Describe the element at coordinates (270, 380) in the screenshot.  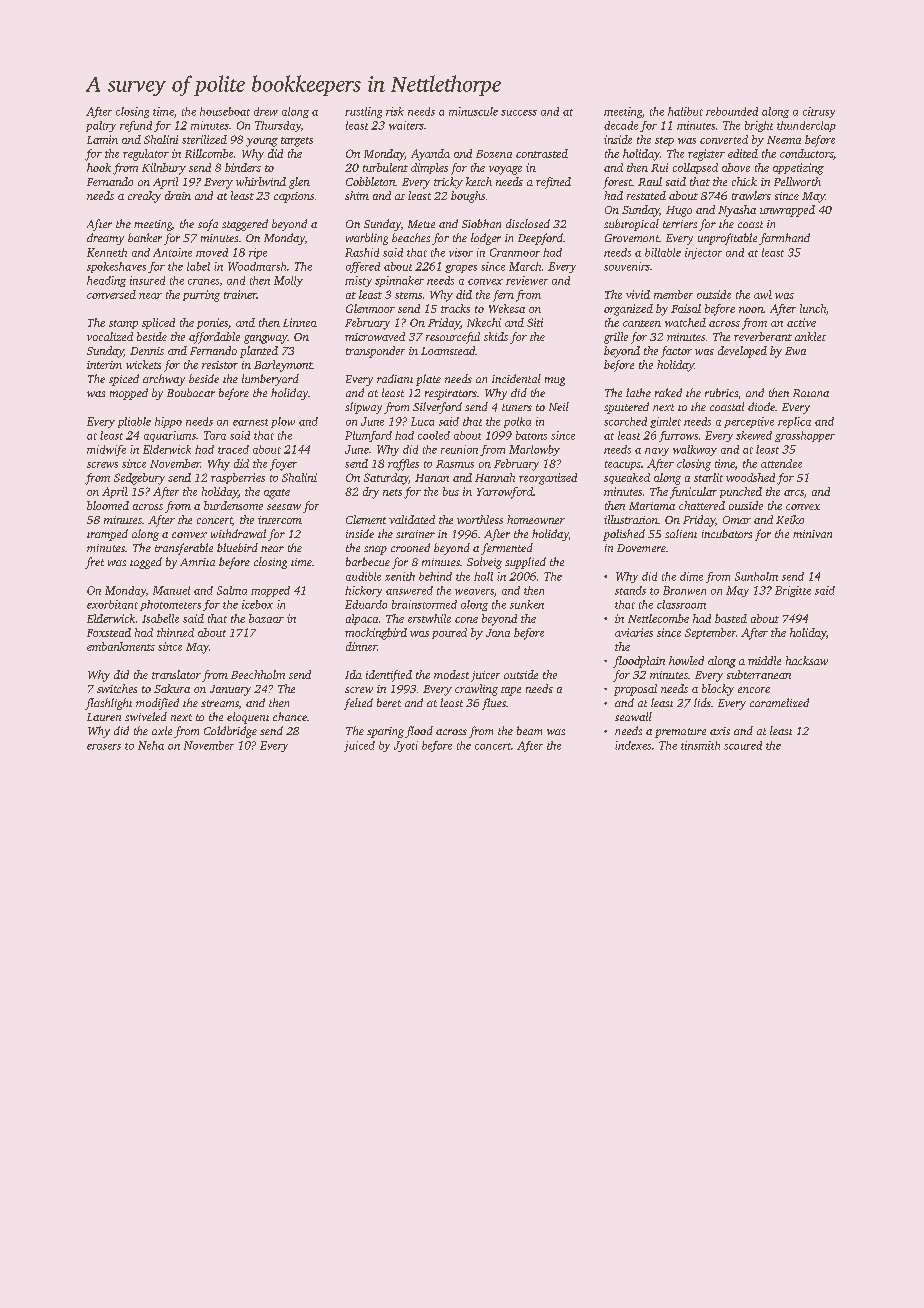
I see `lumberyard` at that location.
